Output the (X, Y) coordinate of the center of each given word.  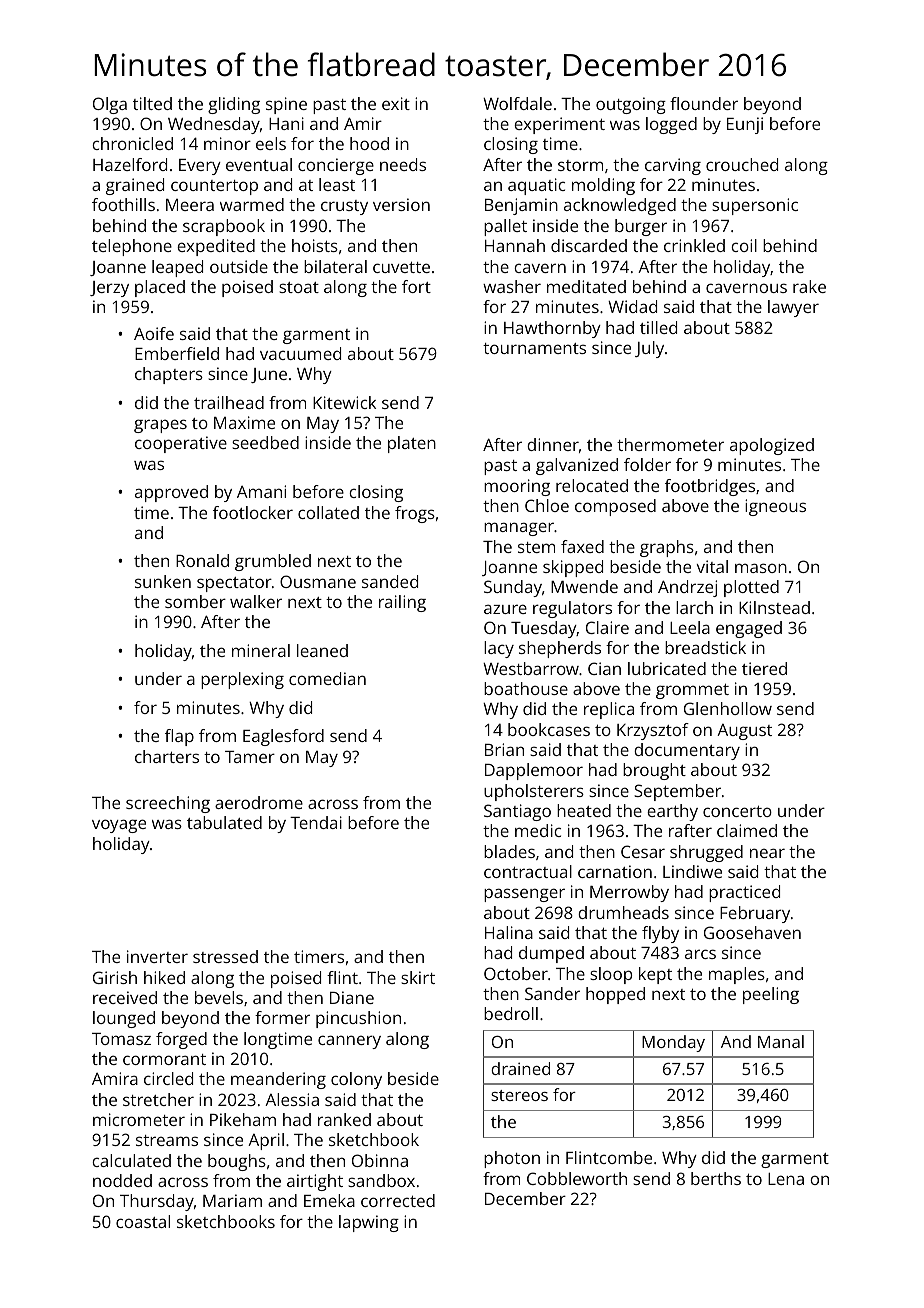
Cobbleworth (577, 1178)
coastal (143, 1221)
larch (694, 607)
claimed (747, 830)
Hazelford (130, 164)
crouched (742, 164)
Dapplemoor (534, 771)
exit (396, 103)
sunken (163, 581)
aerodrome (259, 802)
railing (402, 603)
